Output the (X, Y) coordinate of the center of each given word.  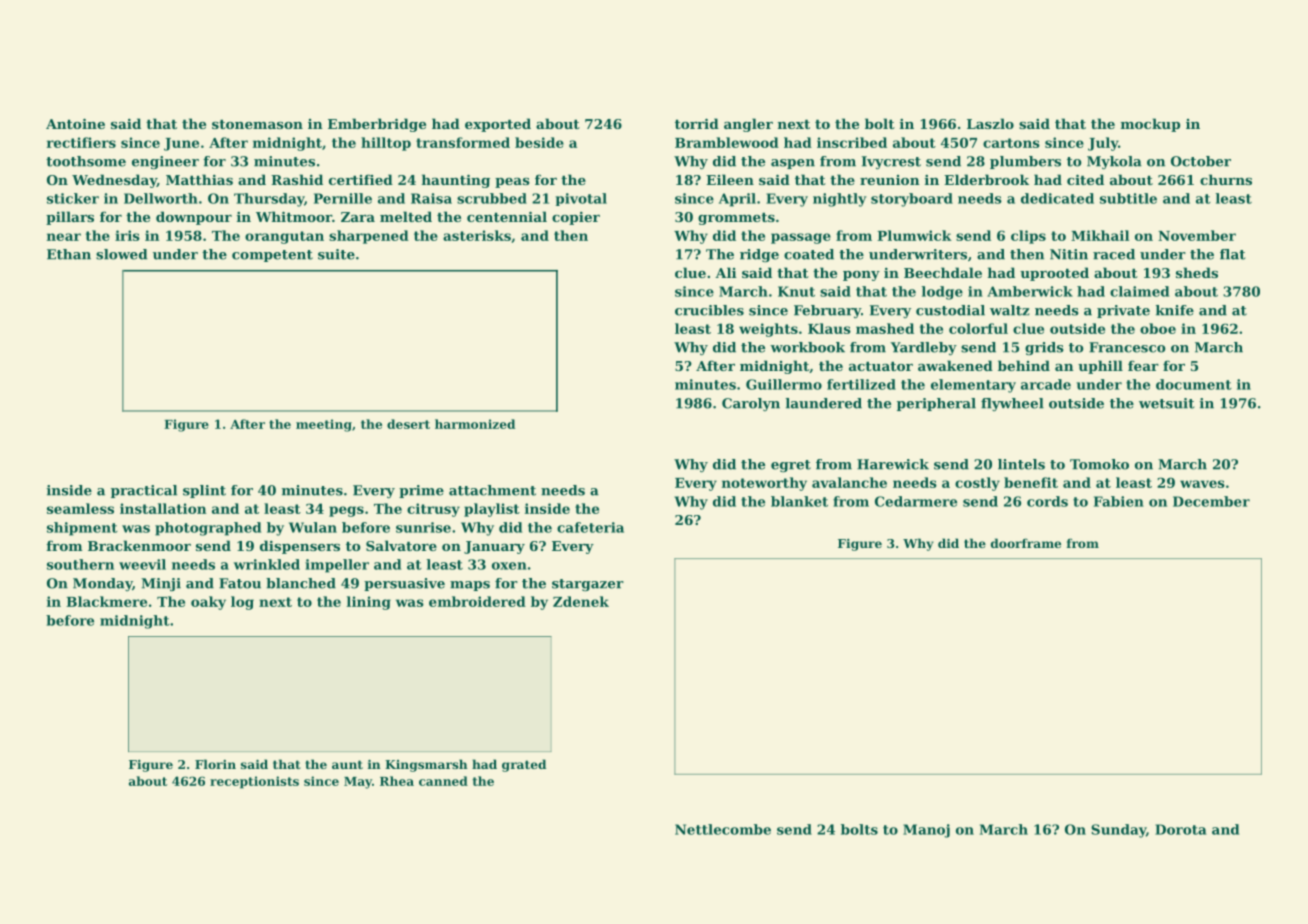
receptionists (254, 782)
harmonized (475, 424)
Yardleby (924, 348)
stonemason (257, 124)
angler (748, 125)
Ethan (69, 254)
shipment (82, 529)
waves (1202, 484)
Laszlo (990, 123)
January (494, 547)
